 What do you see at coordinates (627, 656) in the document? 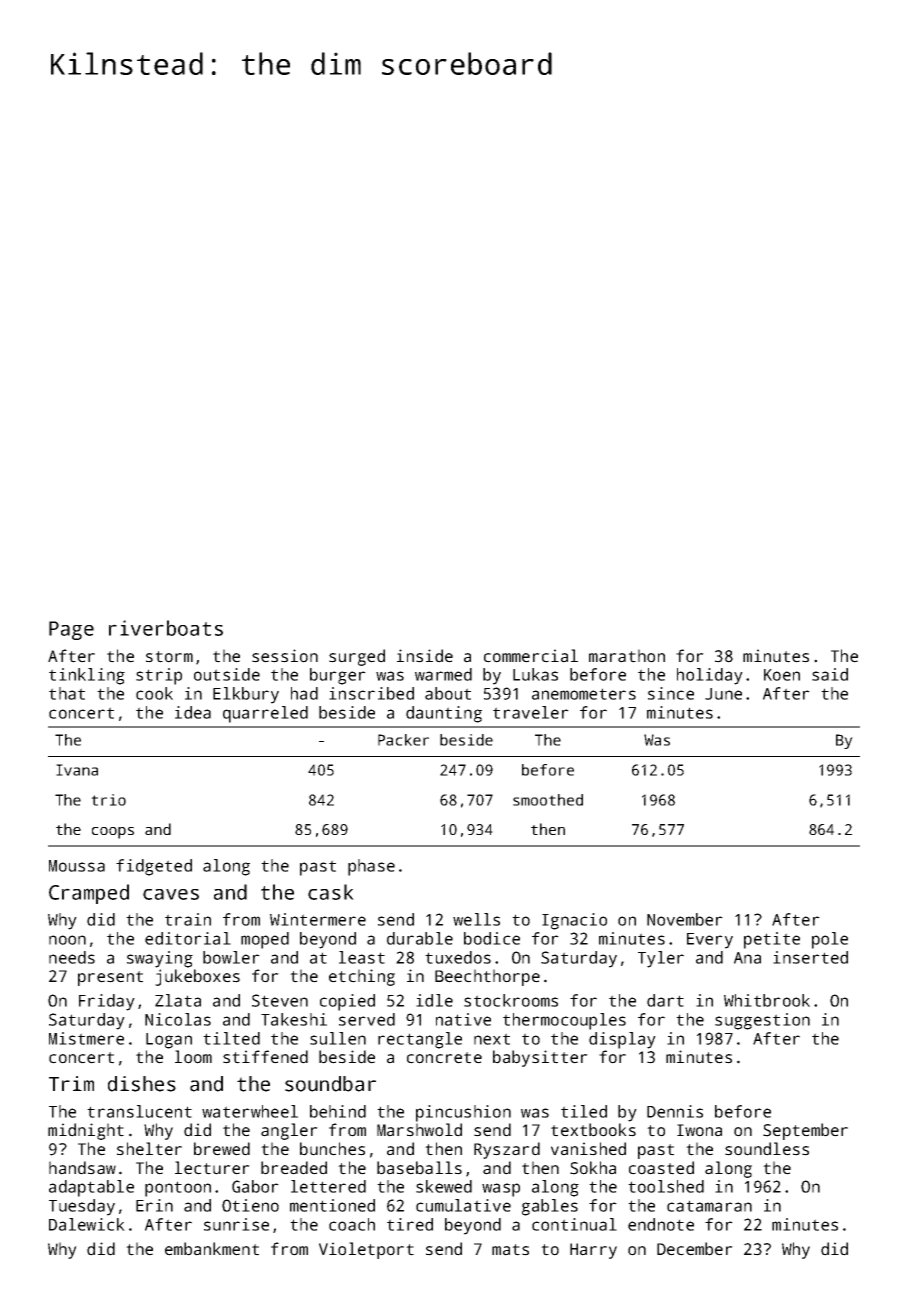
I see `marathon` at bounding box center [627, 656].
